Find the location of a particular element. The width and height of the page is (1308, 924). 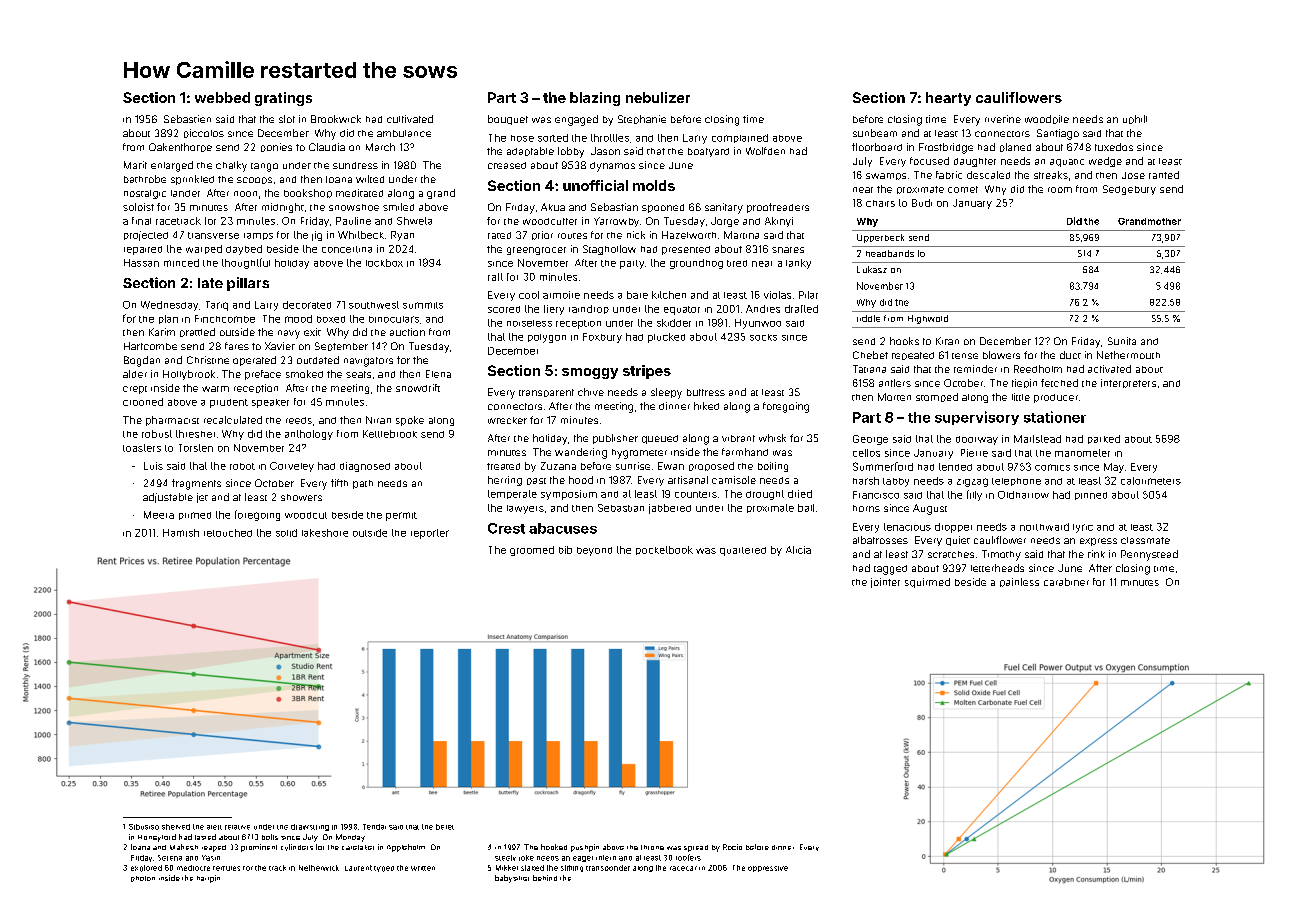

riddle is located at coordinates (868, 318).
